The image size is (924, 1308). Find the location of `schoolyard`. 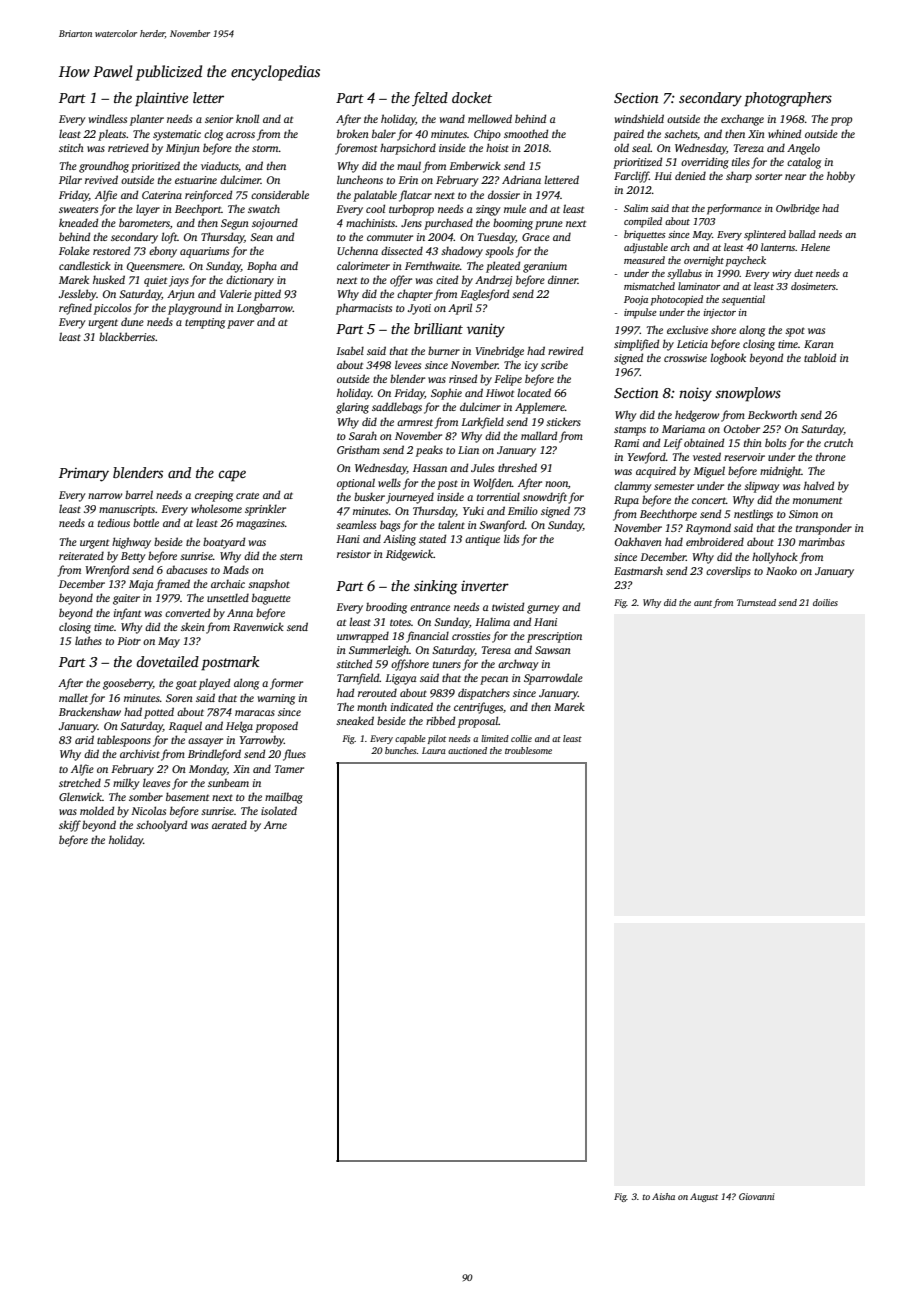

schoolyard is located at coordinates (161, 826).
